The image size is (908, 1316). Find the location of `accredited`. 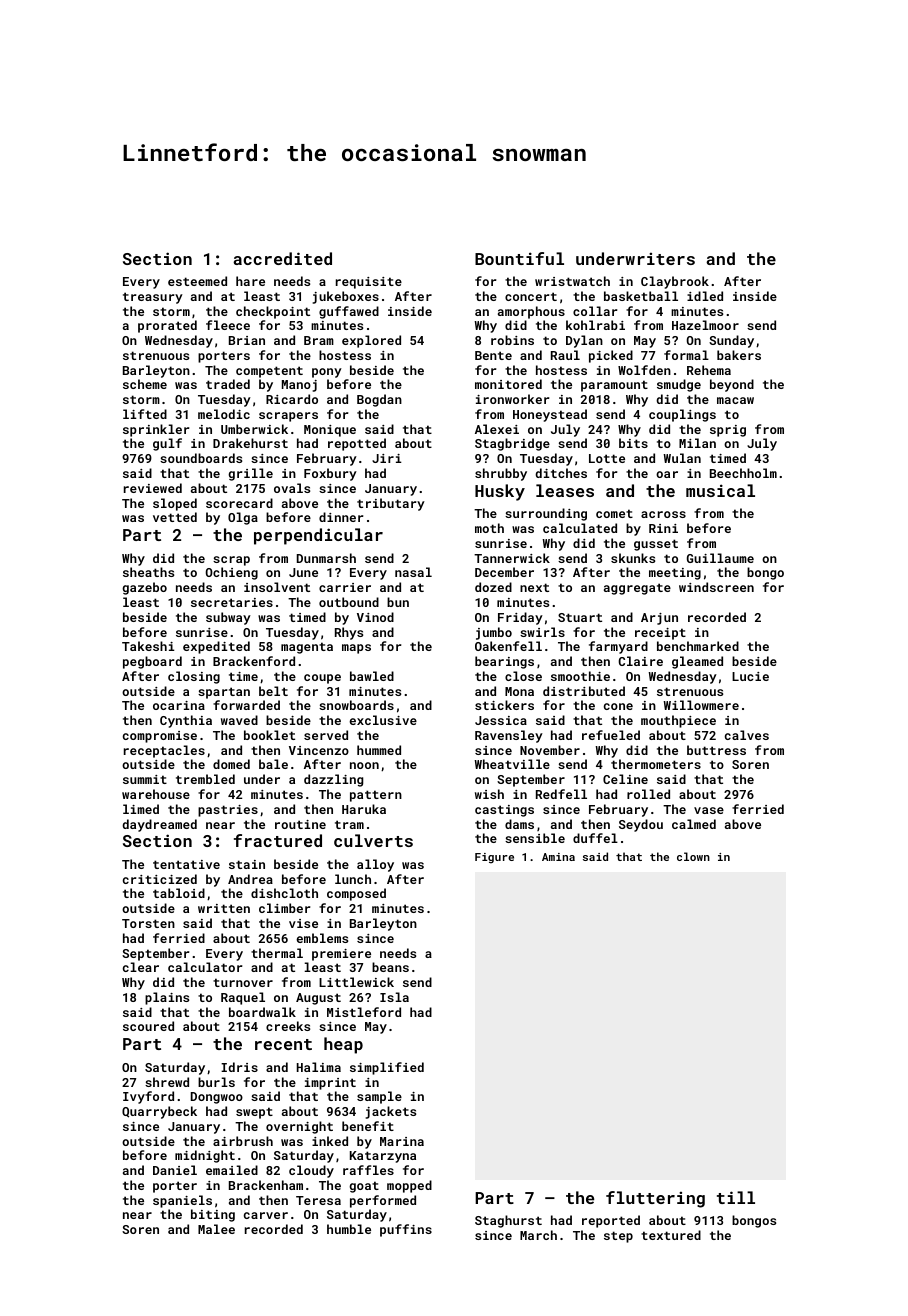

accredited is located at coordinates (282, 258).
